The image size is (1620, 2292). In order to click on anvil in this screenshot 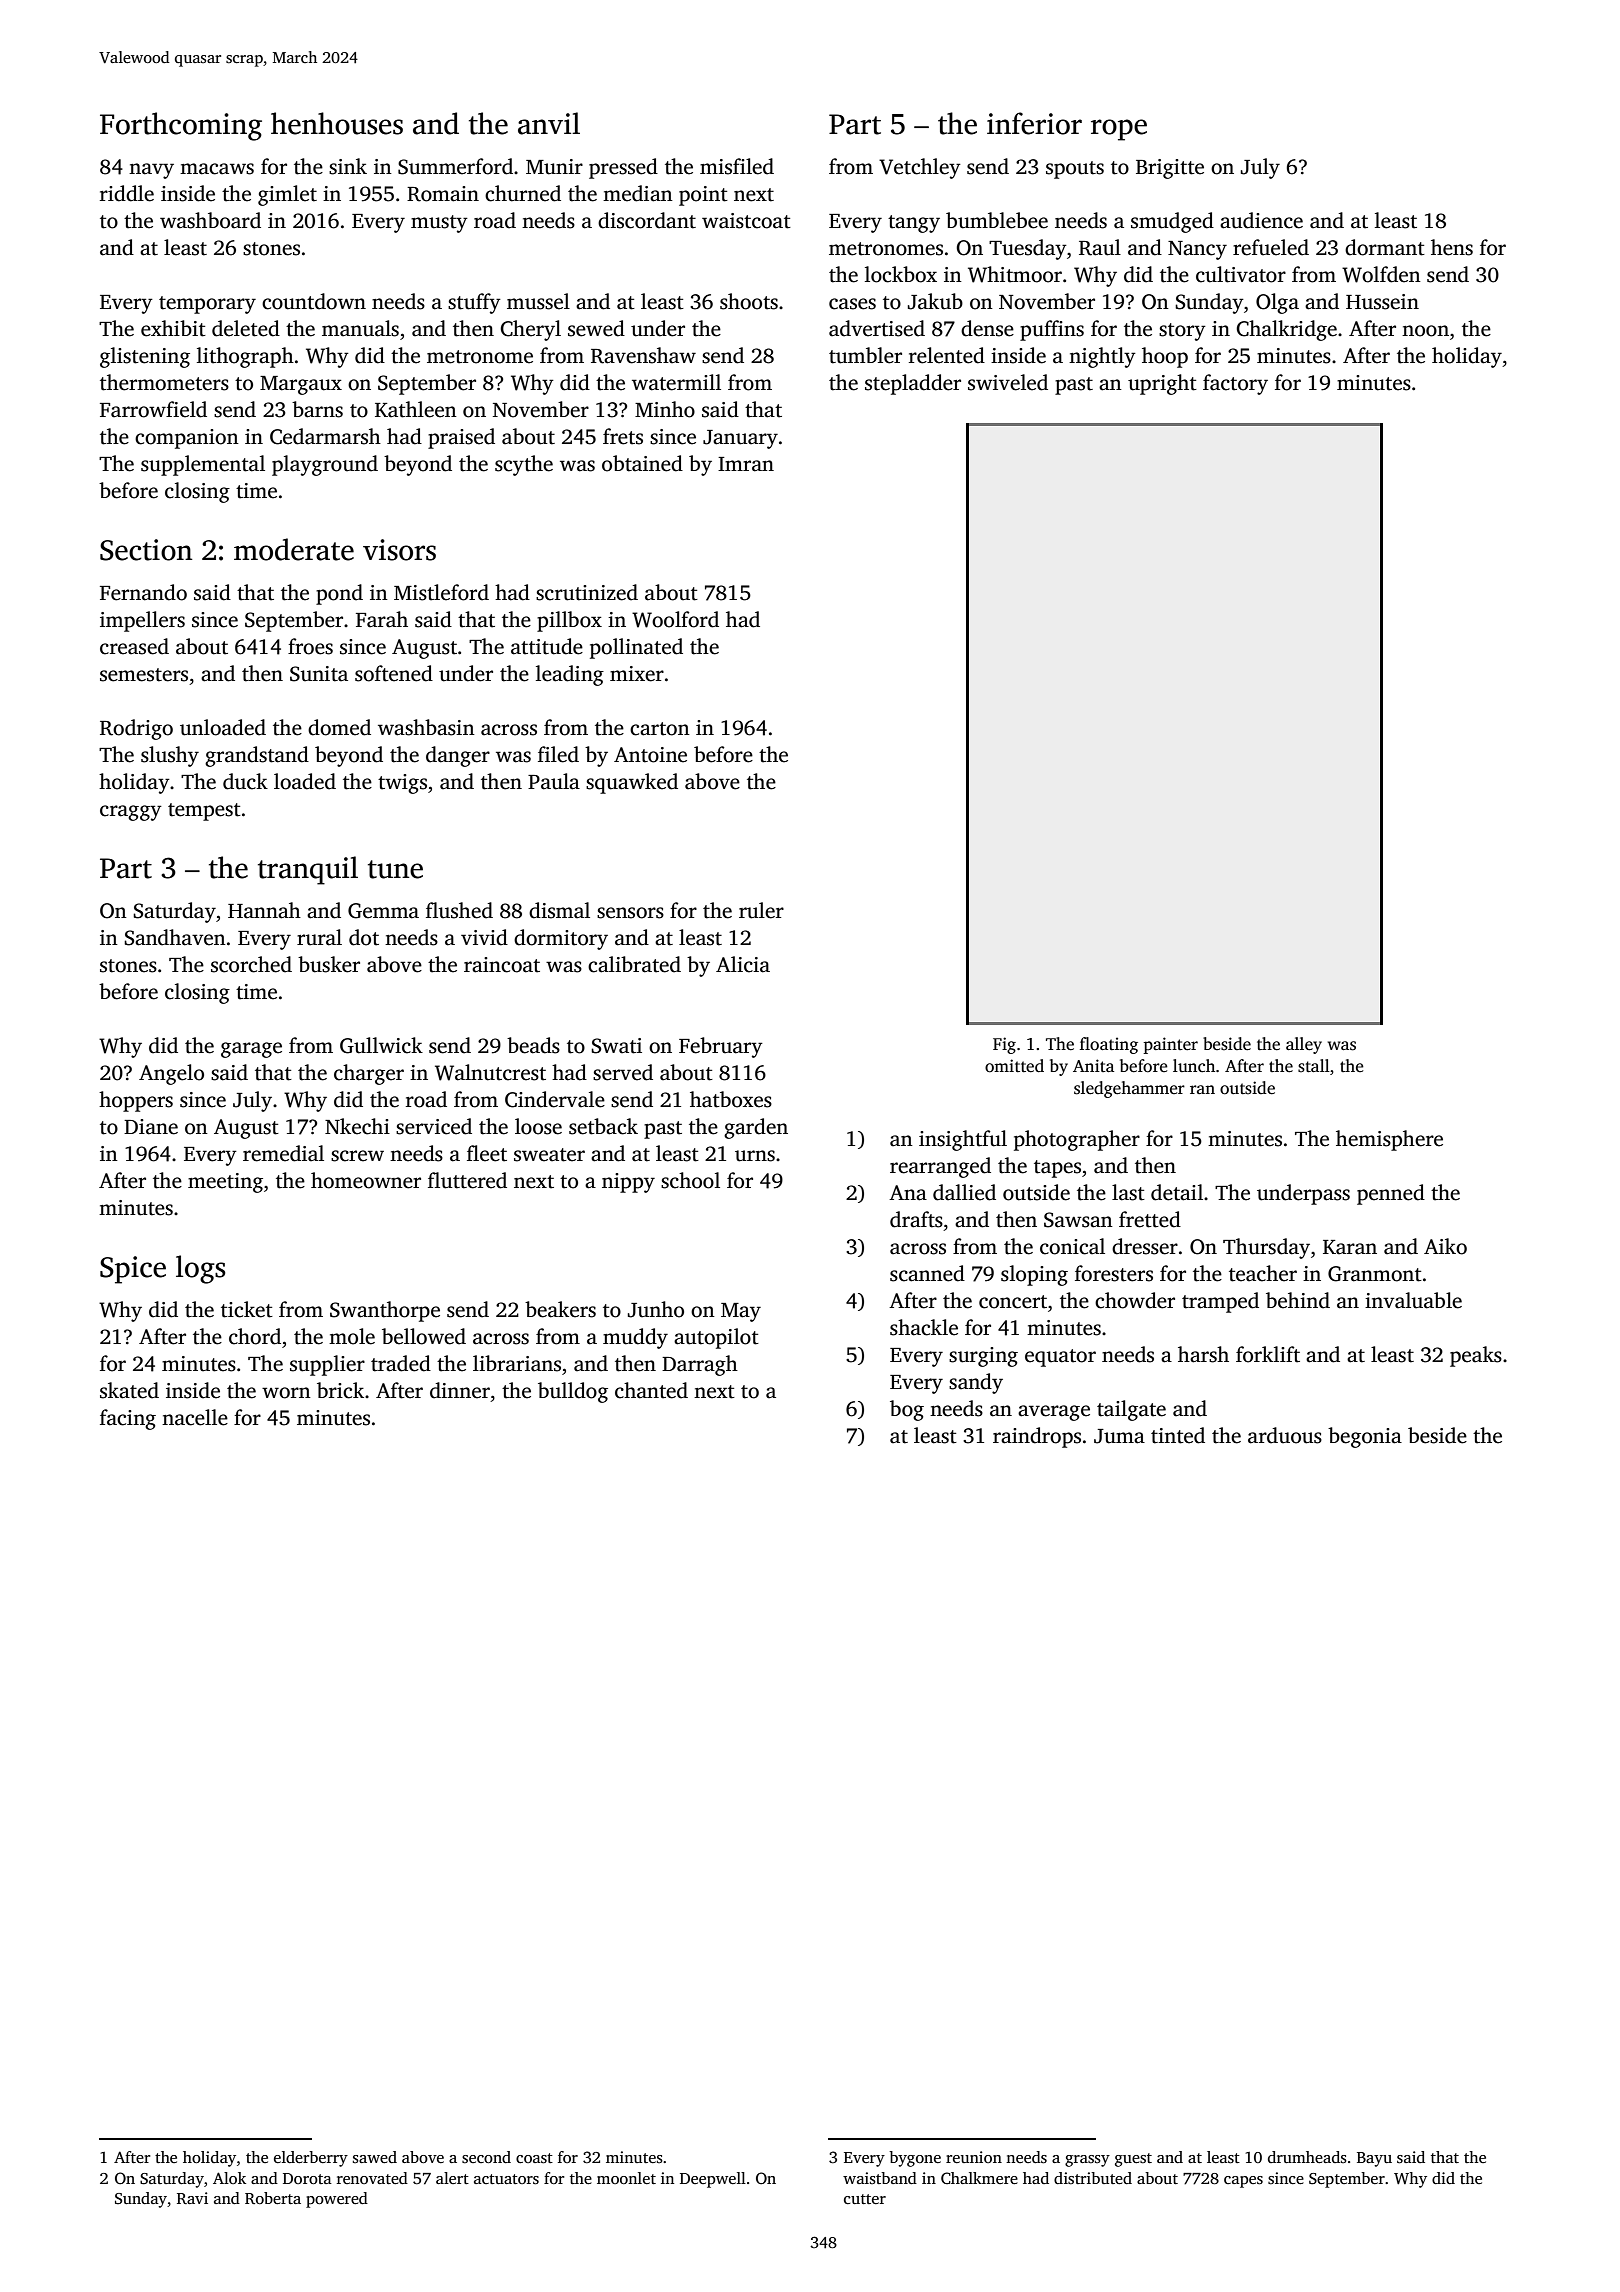, I will do `click(549, 123)`.
